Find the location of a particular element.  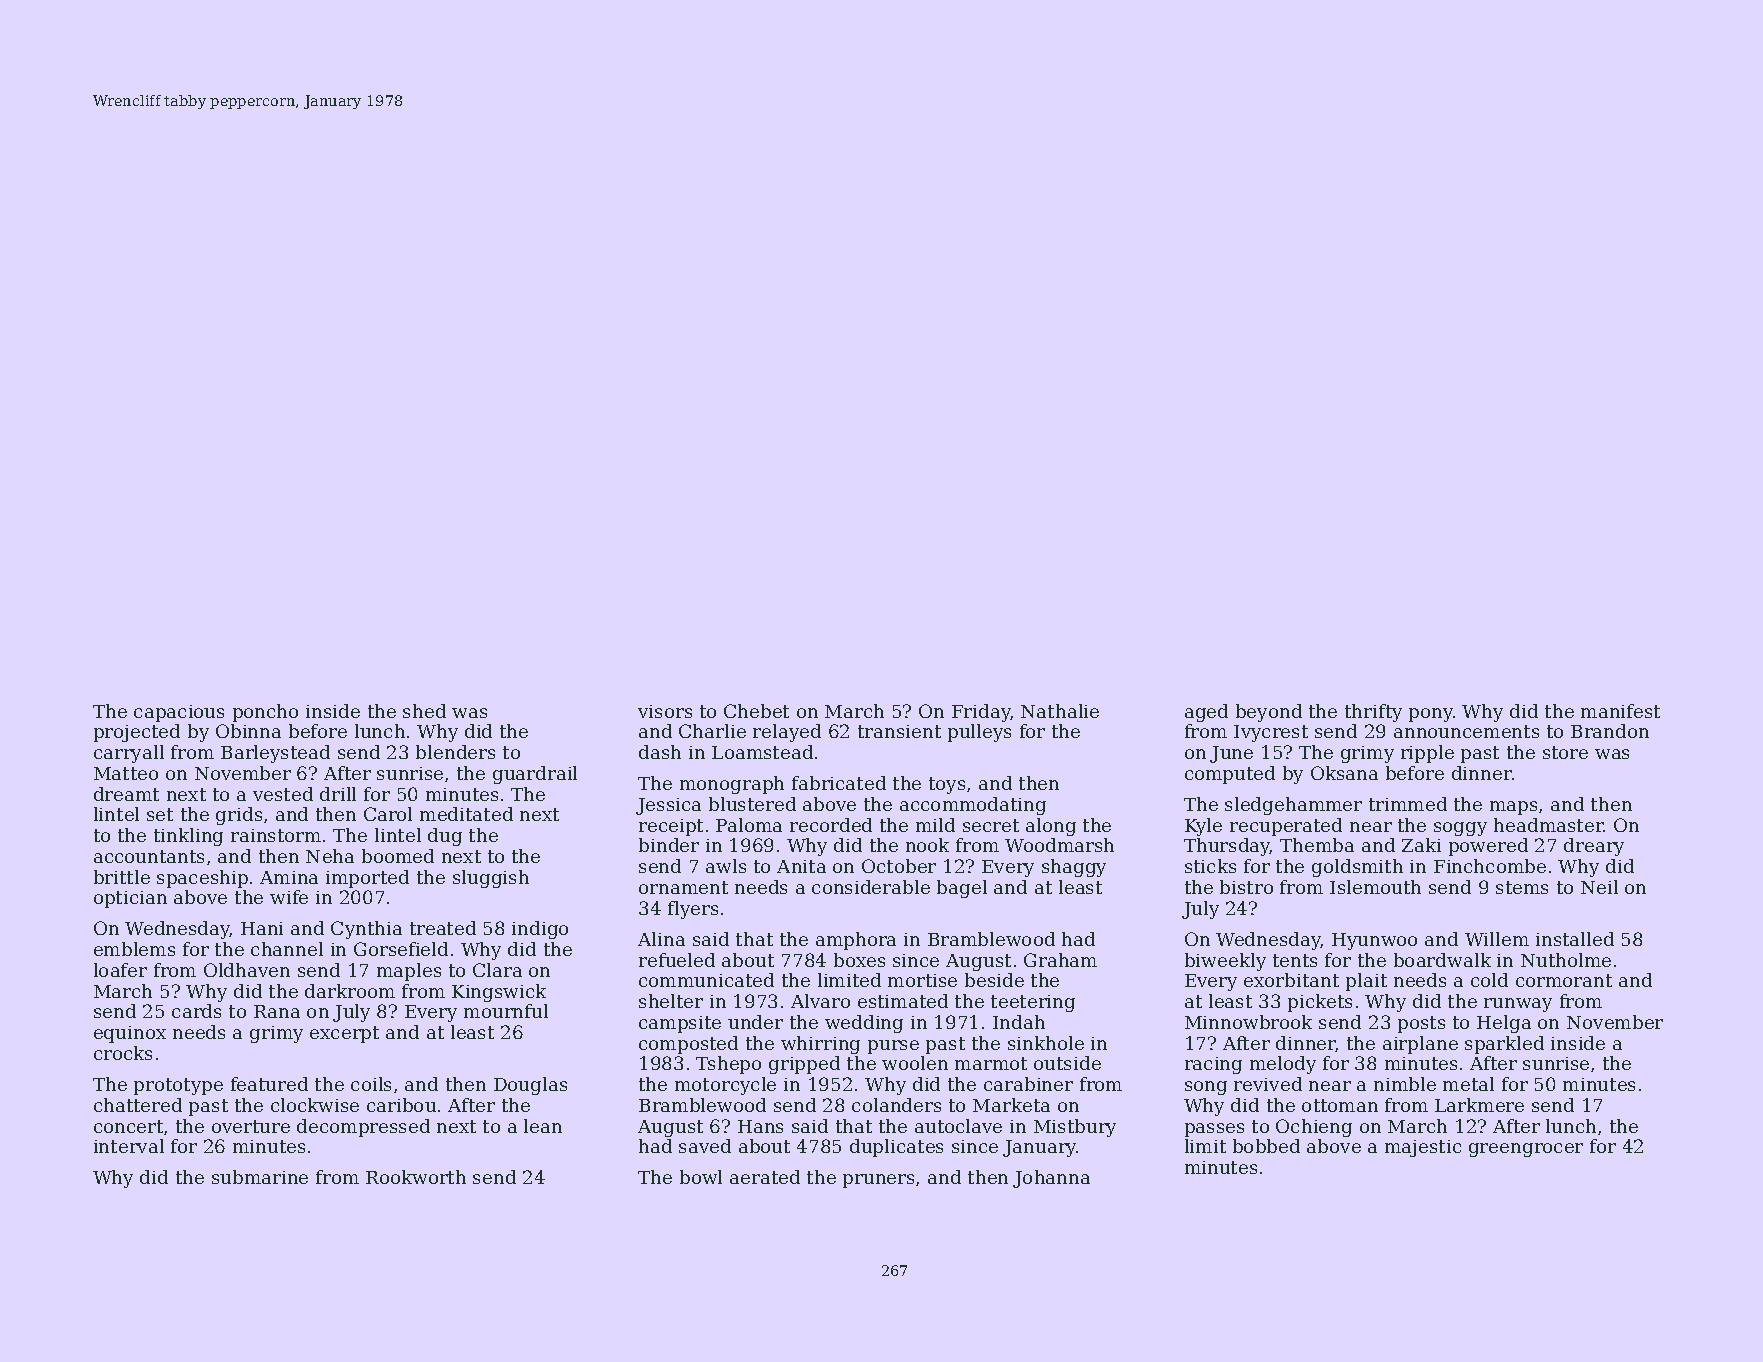

Hani is located at coordinates (262, 928).
